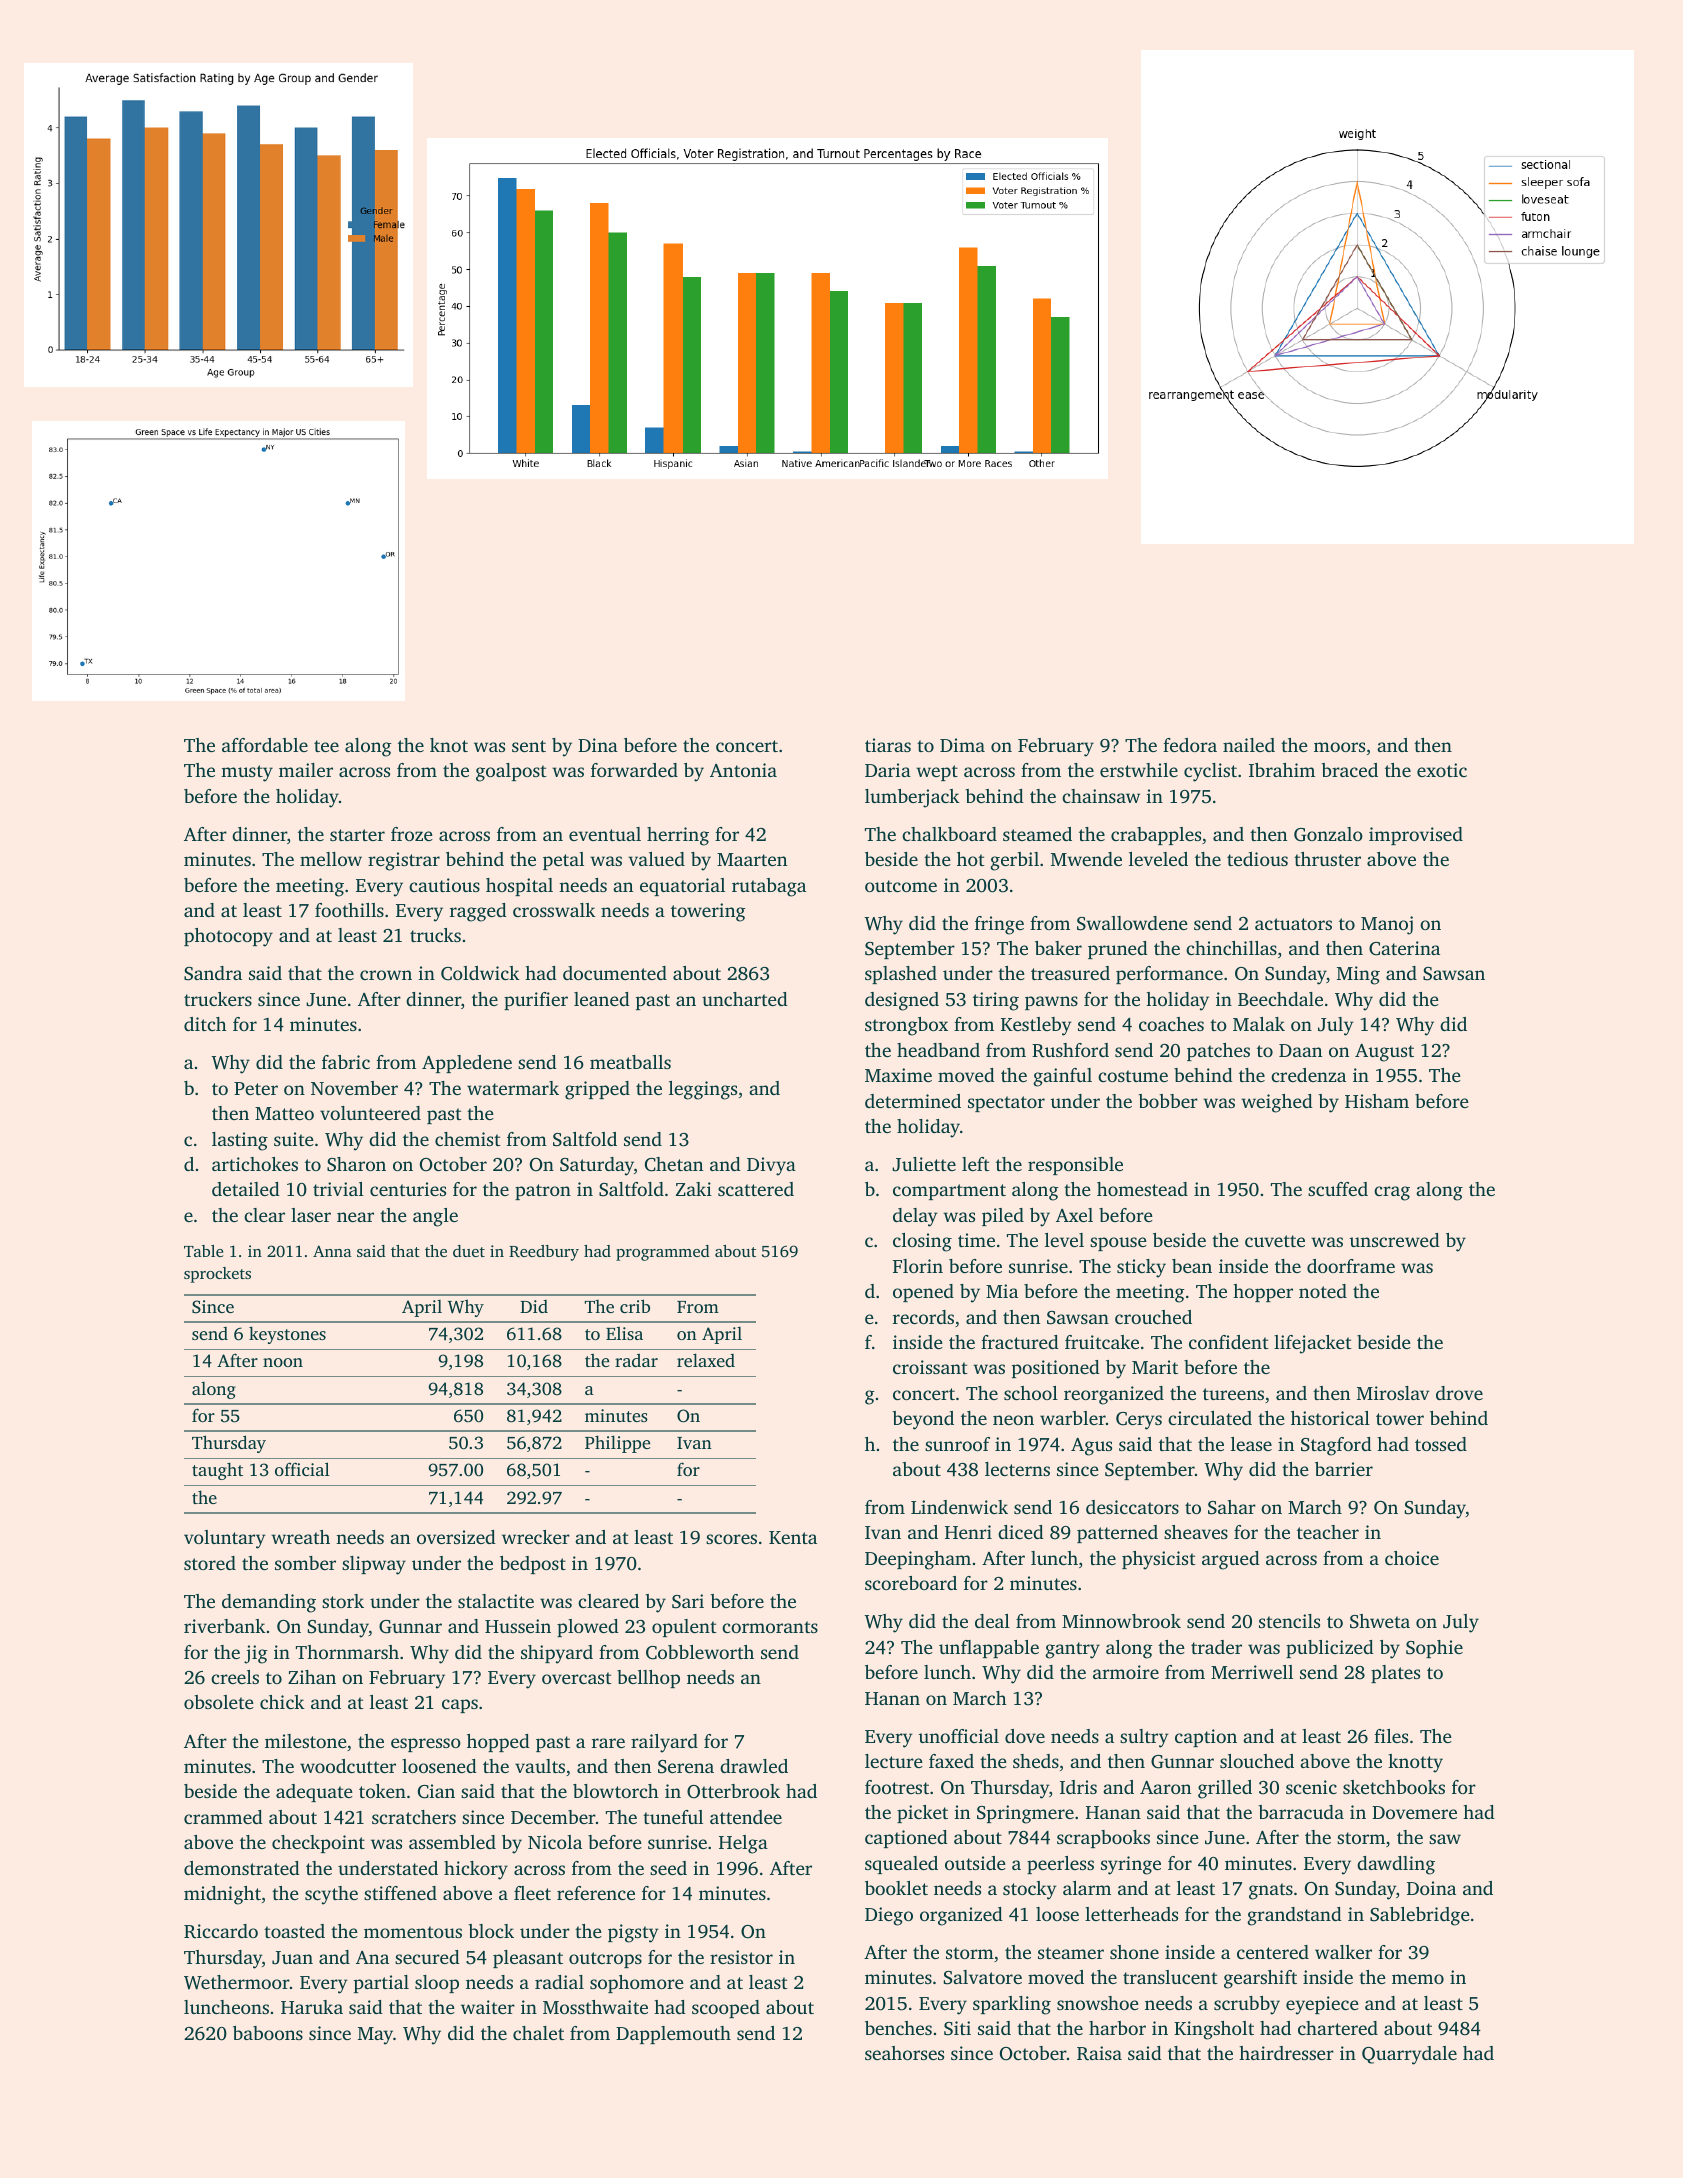  Describe the element at coordinates (1394, 1240) in the document. I see `unscrewed` at that location.
